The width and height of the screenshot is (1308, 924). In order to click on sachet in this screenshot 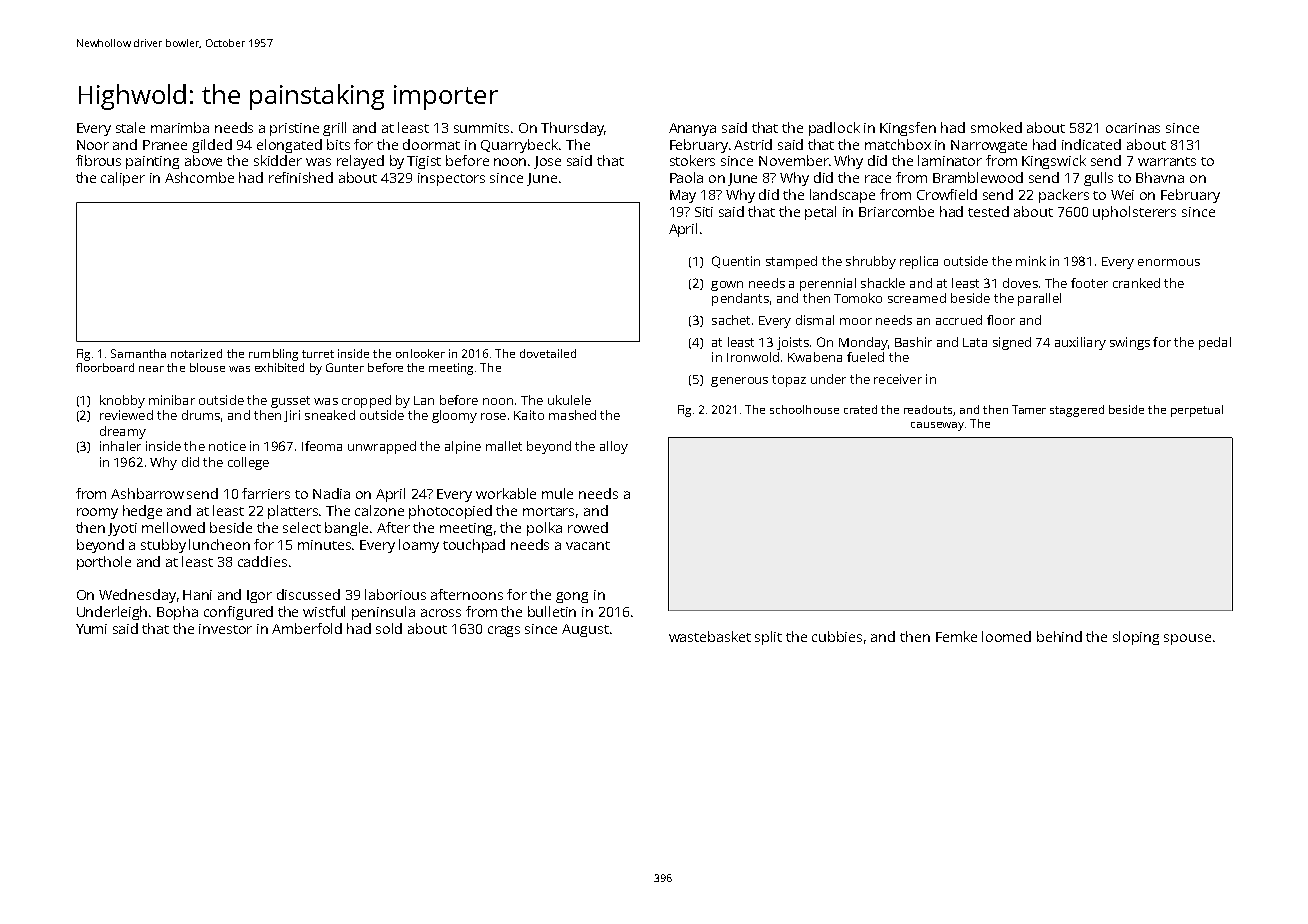, I will do `click(731, 320)`.
